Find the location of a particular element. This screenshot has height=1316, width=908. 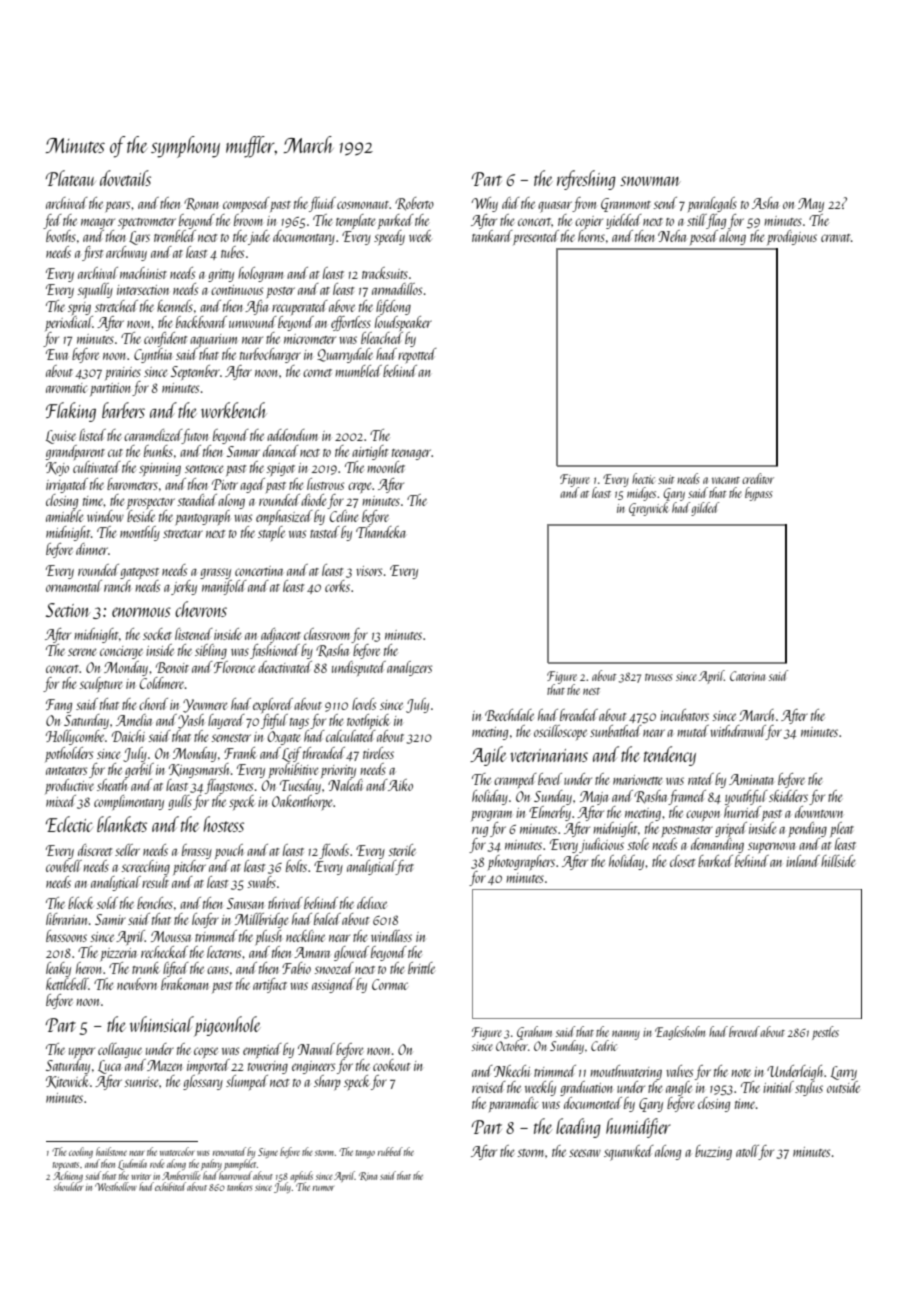

Naledi is located at coordinates (345, 785).
